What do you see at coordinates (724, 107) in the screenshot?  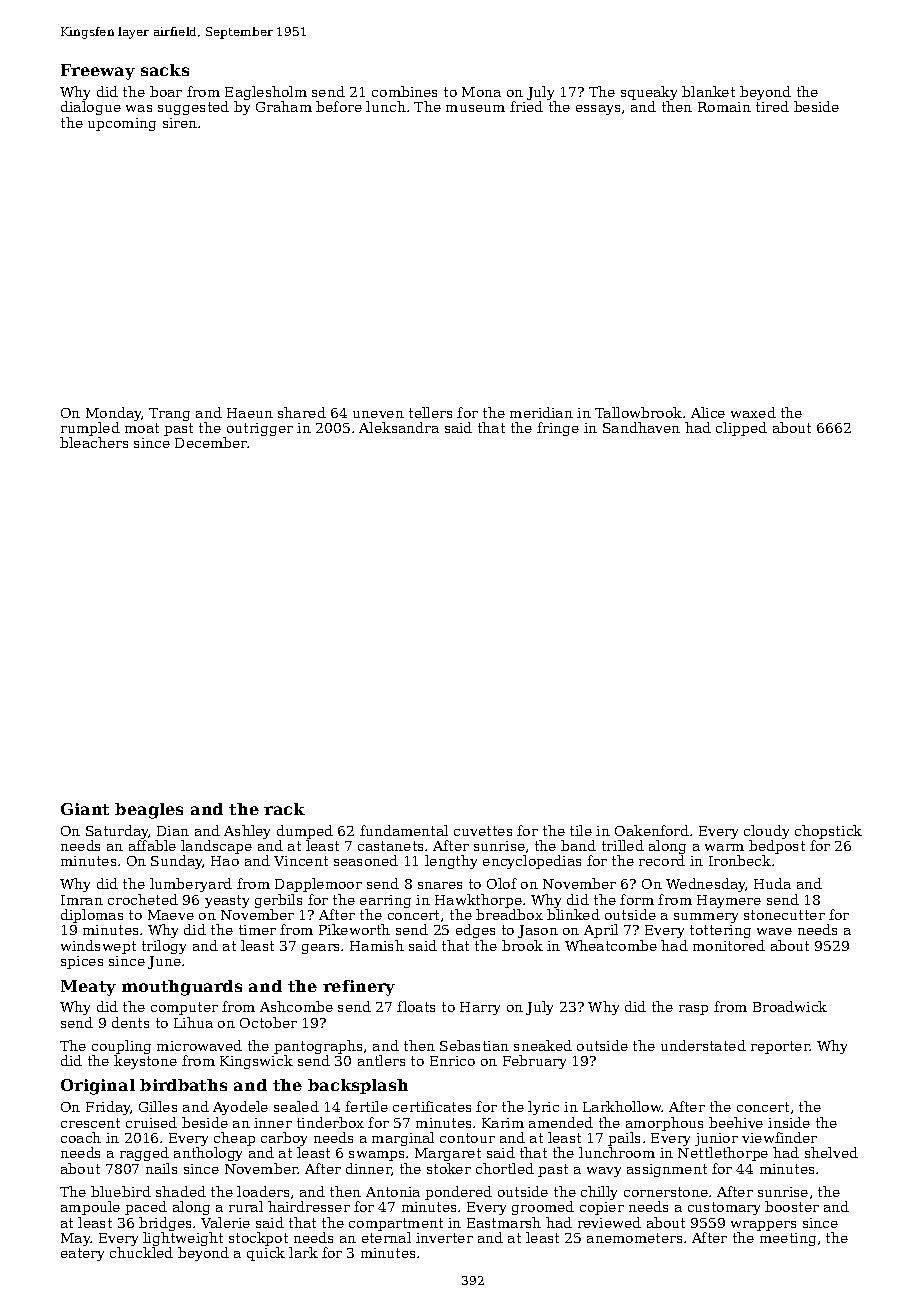 I see `Romain` at bounding box center [724, 107].
